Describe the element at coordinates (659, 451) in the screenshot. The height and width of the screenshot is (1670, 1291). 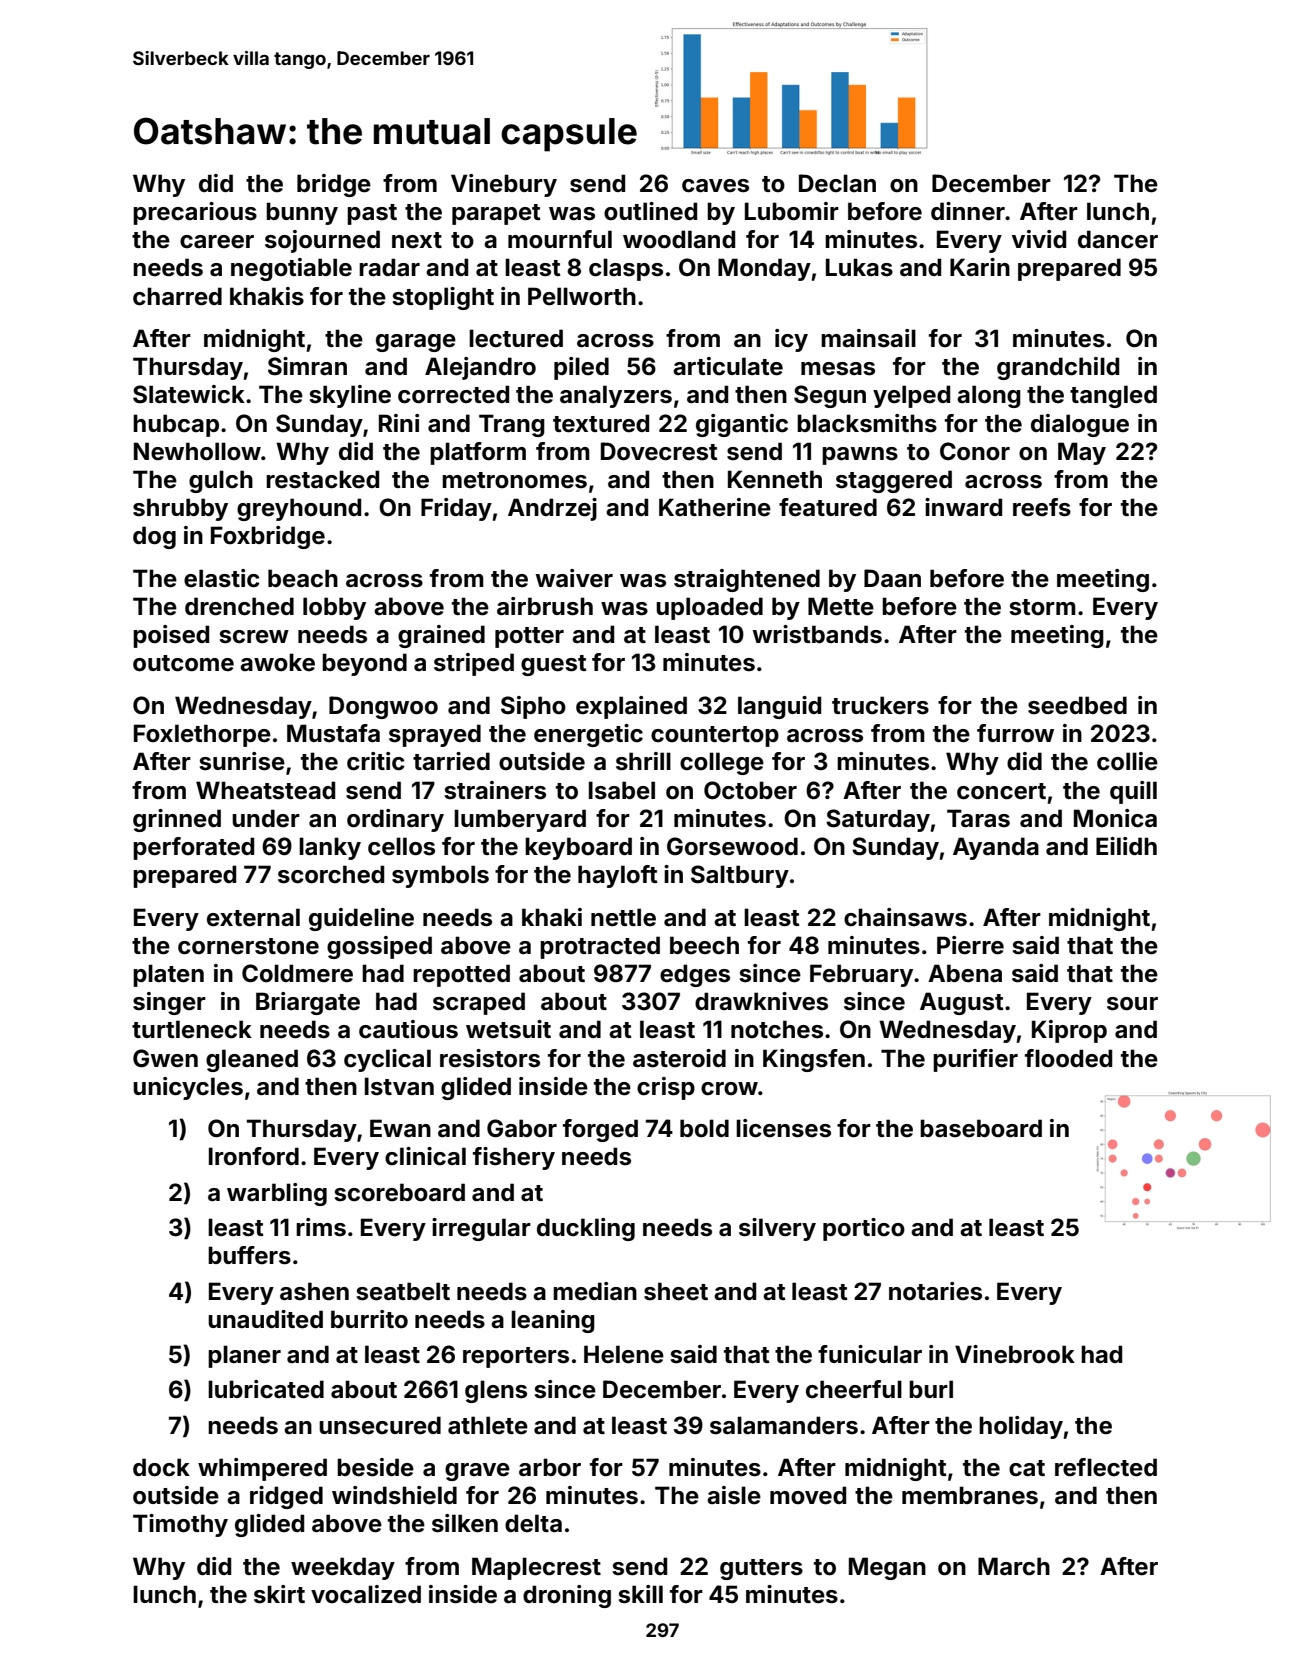
I see `Dovecrest` at that location.
